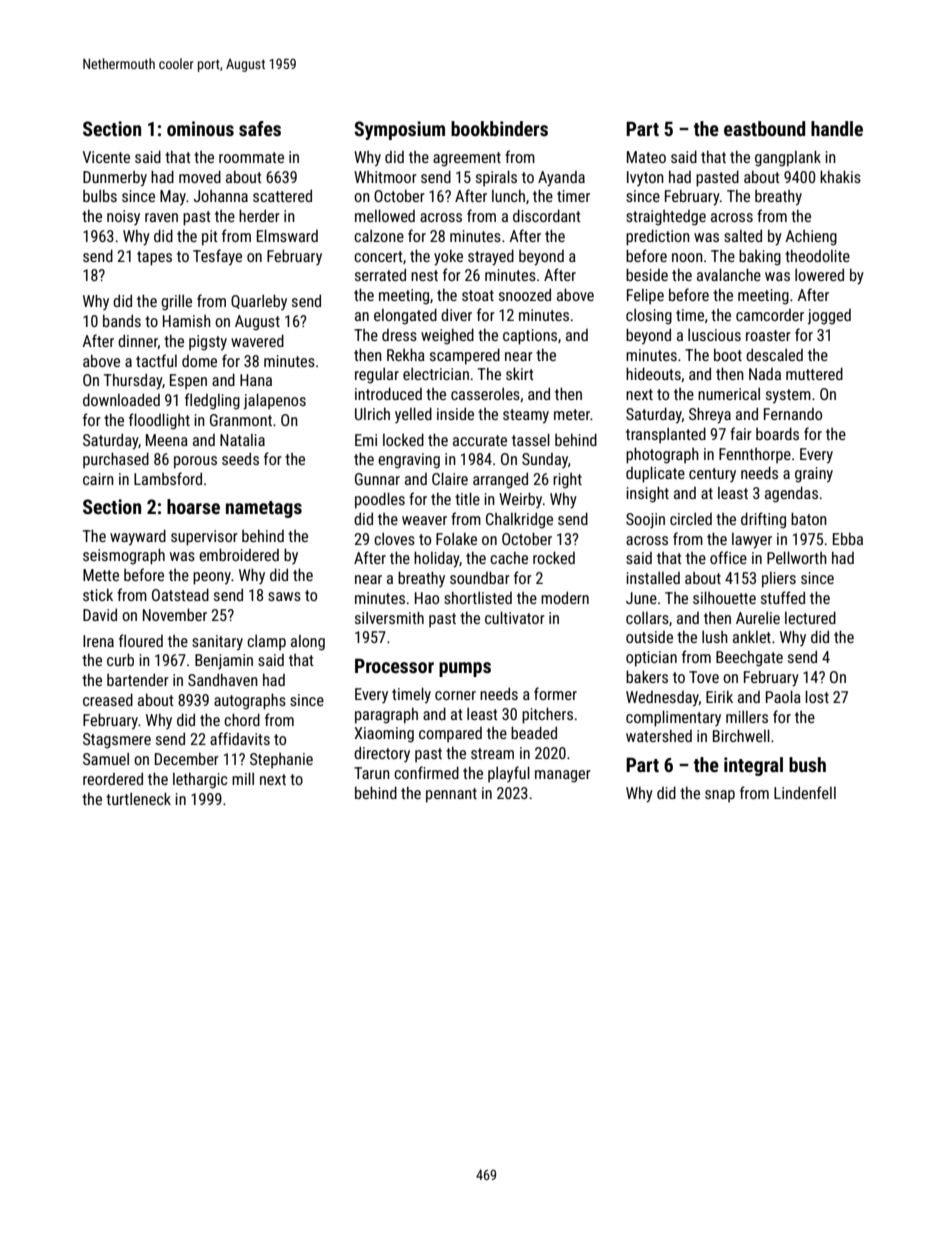  Describe the element at coordinates (499, 128) in the screenshot. I see `bookbinders` at that location.
